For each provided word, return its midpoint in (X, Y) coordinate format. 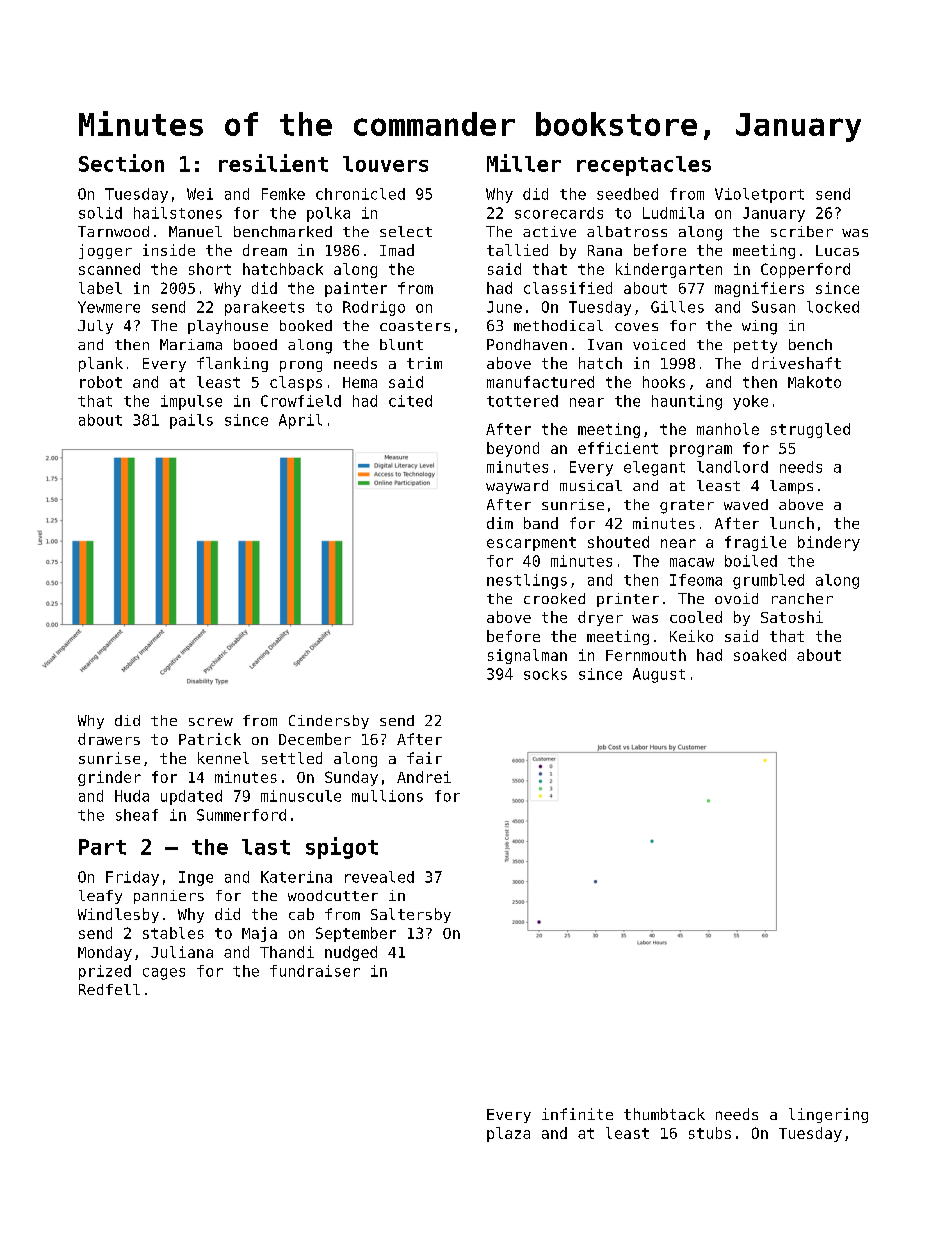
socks (545, 674)
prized (105, 972)
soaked (760, 655)
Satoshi (792, 617)
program (701, 451)
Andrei (424, 777)
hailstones (178, 213)
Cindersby (329, 722)
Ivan (605, 344)
